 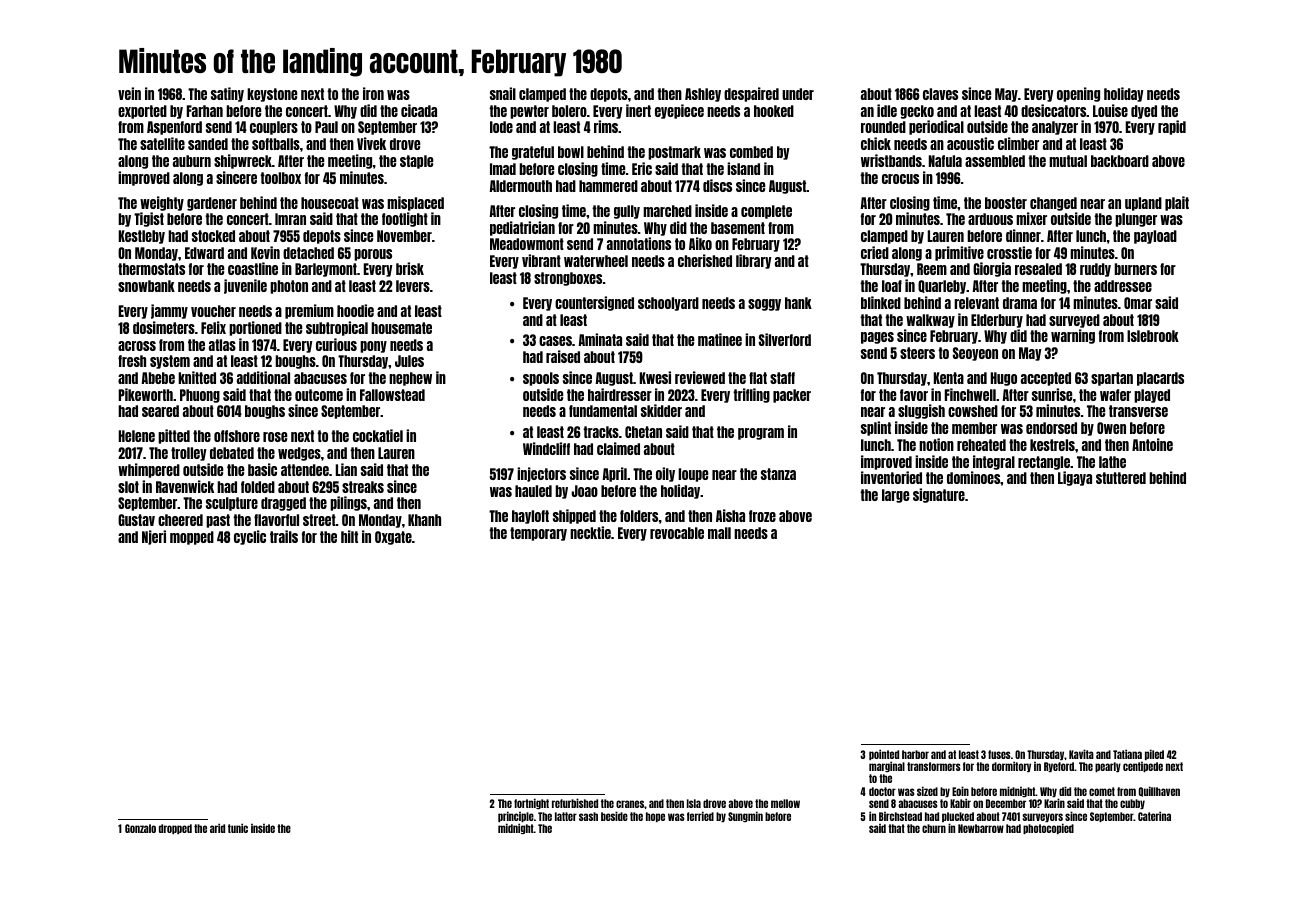 What do you see at coordinates (594, 303) in the screenshot?
I see `countersigned` at bounding box center [594, 303].
